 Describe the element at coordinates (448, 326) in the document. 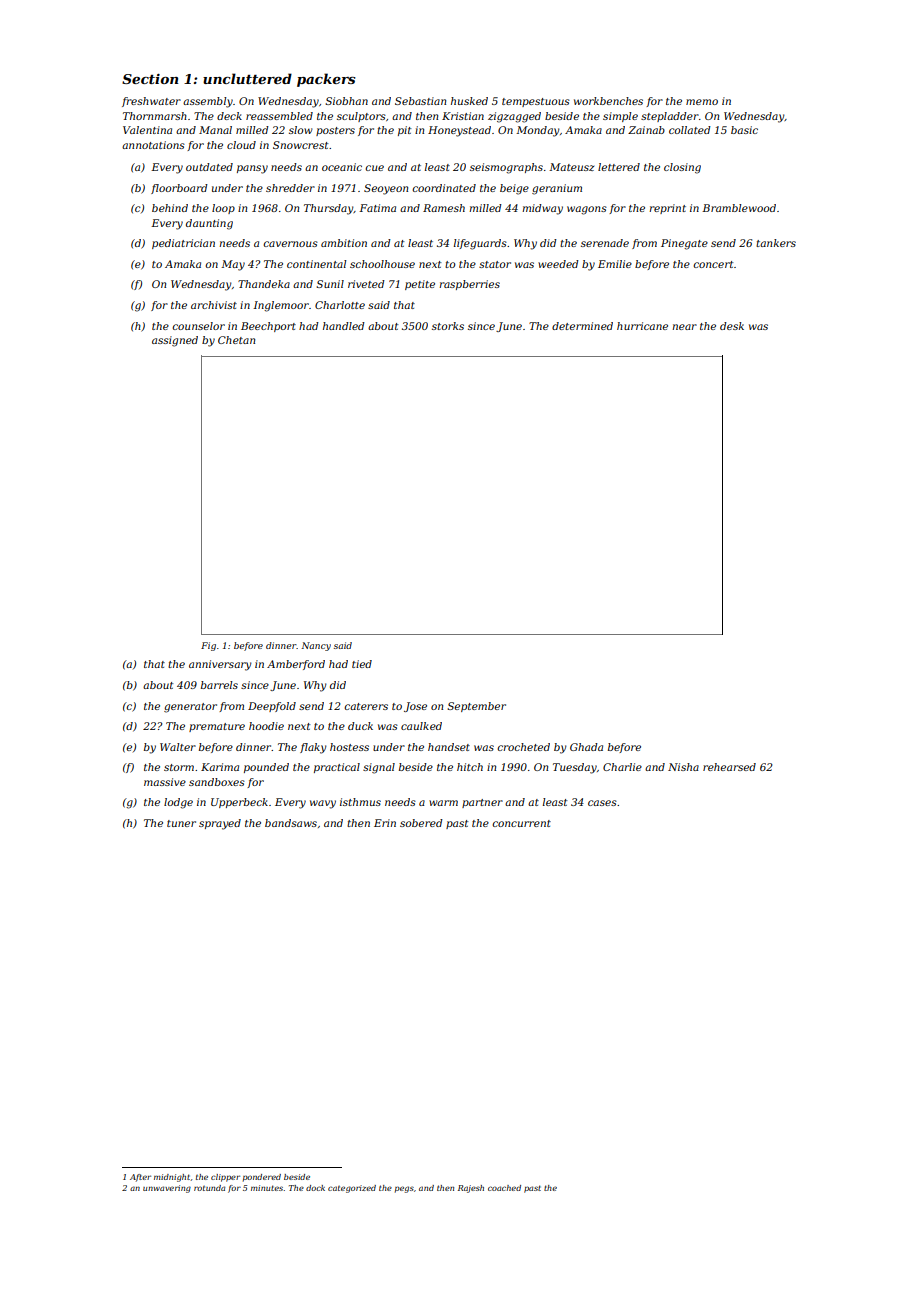

I see `storks` at that location.
